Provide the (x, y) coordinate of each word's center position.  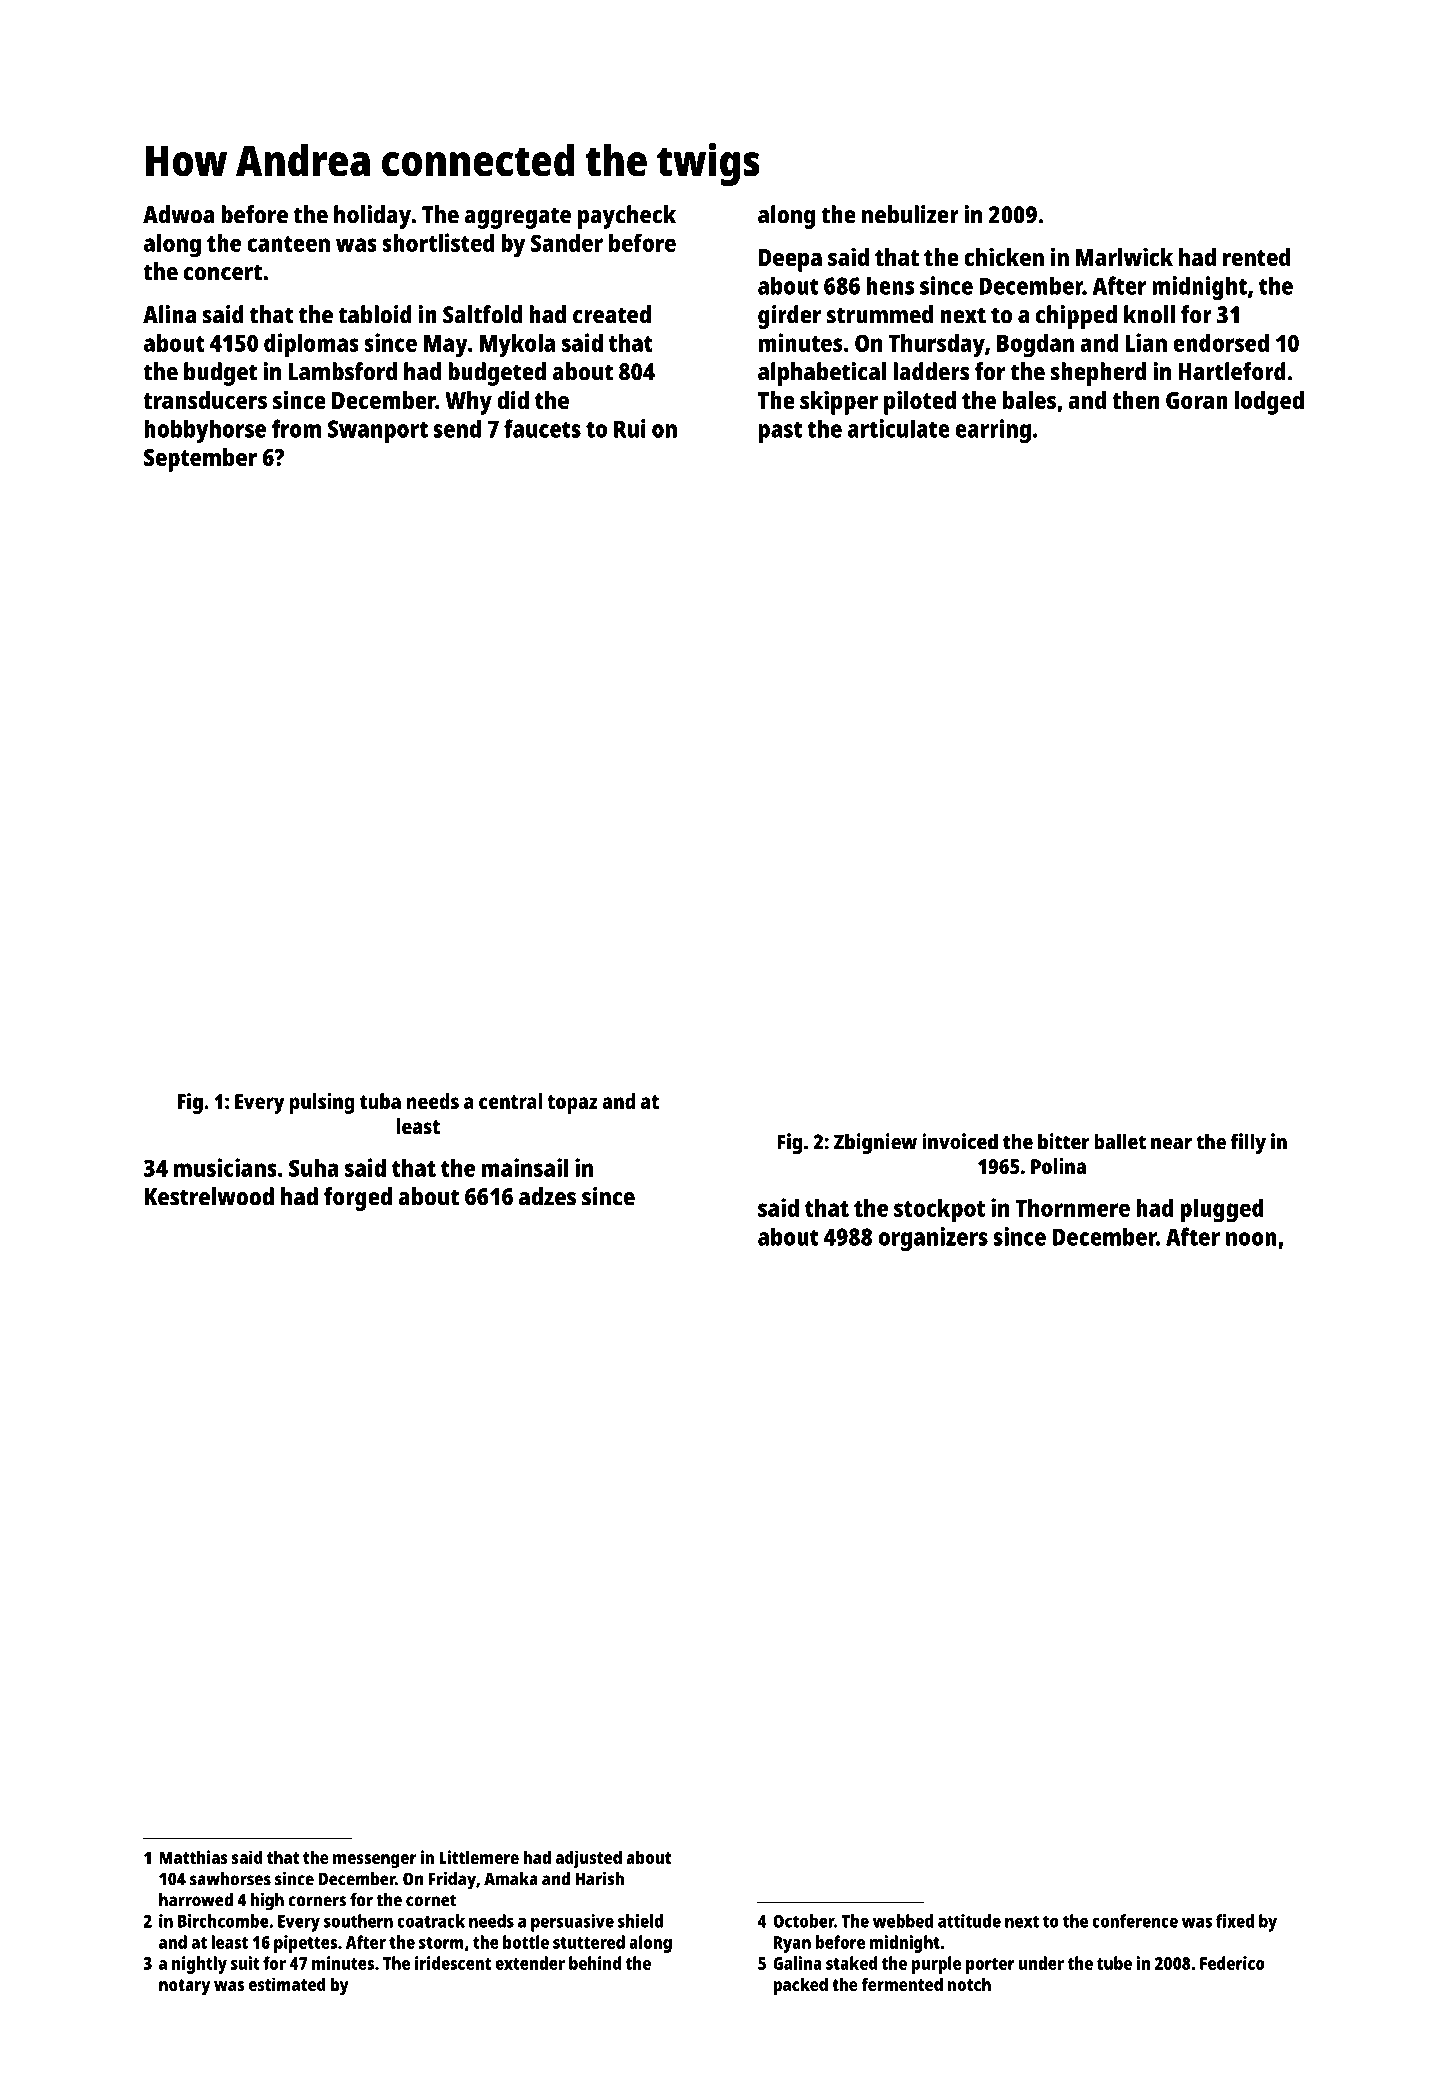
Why (468, 403)
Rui (630, 428)
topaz (572, 1104)
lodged (1269, 403)
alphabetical (822, 374)
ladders (931, 371)
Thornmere (1072, 1208)
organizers (933, 1239)
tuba (380, 1101)
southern (358, 1921)
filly (1248, 1143)
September (200, 460)
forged (358, 1199)
